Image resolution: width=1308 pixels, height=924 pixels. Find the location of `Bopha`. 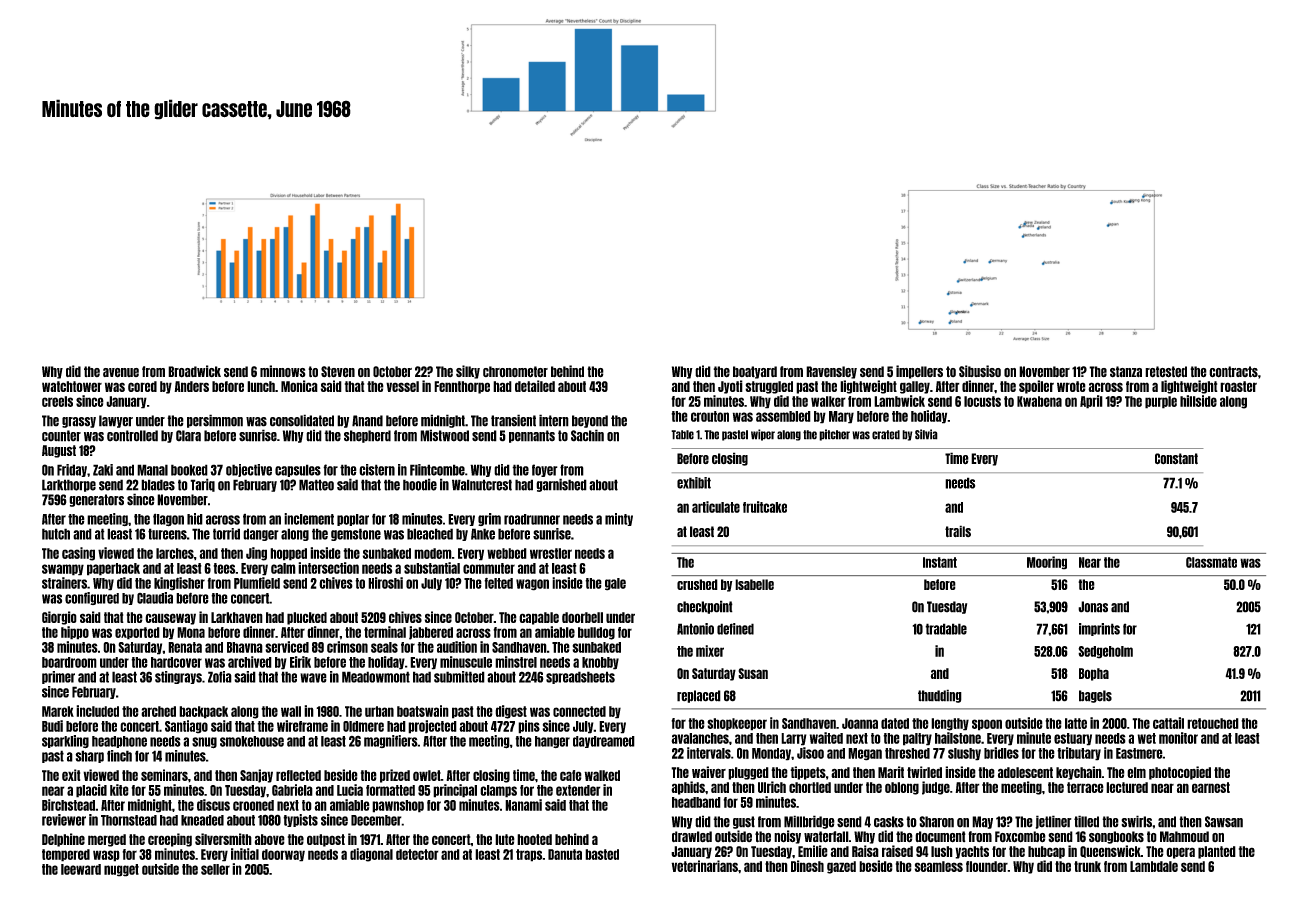

Bopha is located at coordinates (1094, 674).
